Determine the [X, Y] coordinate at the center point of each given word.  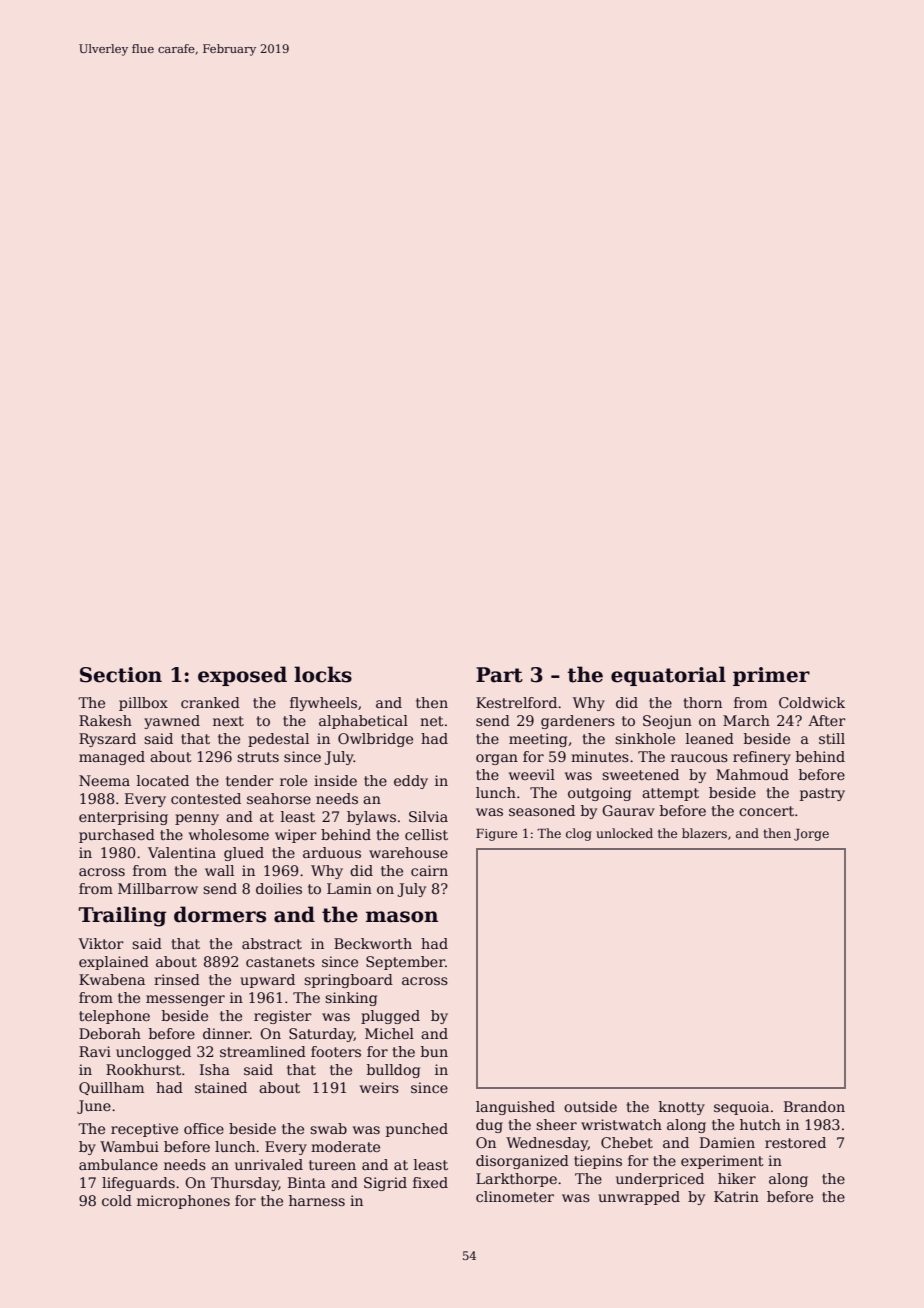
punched [417, 1130]
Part [499, 675]
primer [771, 676]
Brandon [814, 1106]
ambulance [118, 1164]
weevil [532, 774]
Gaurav [628, 810]
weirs [379, 1087]
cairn [429, 870]
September [405, 963]
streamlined [263, 1051]
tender [250, 780]
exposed [242, 676]
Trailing [122, 916]
